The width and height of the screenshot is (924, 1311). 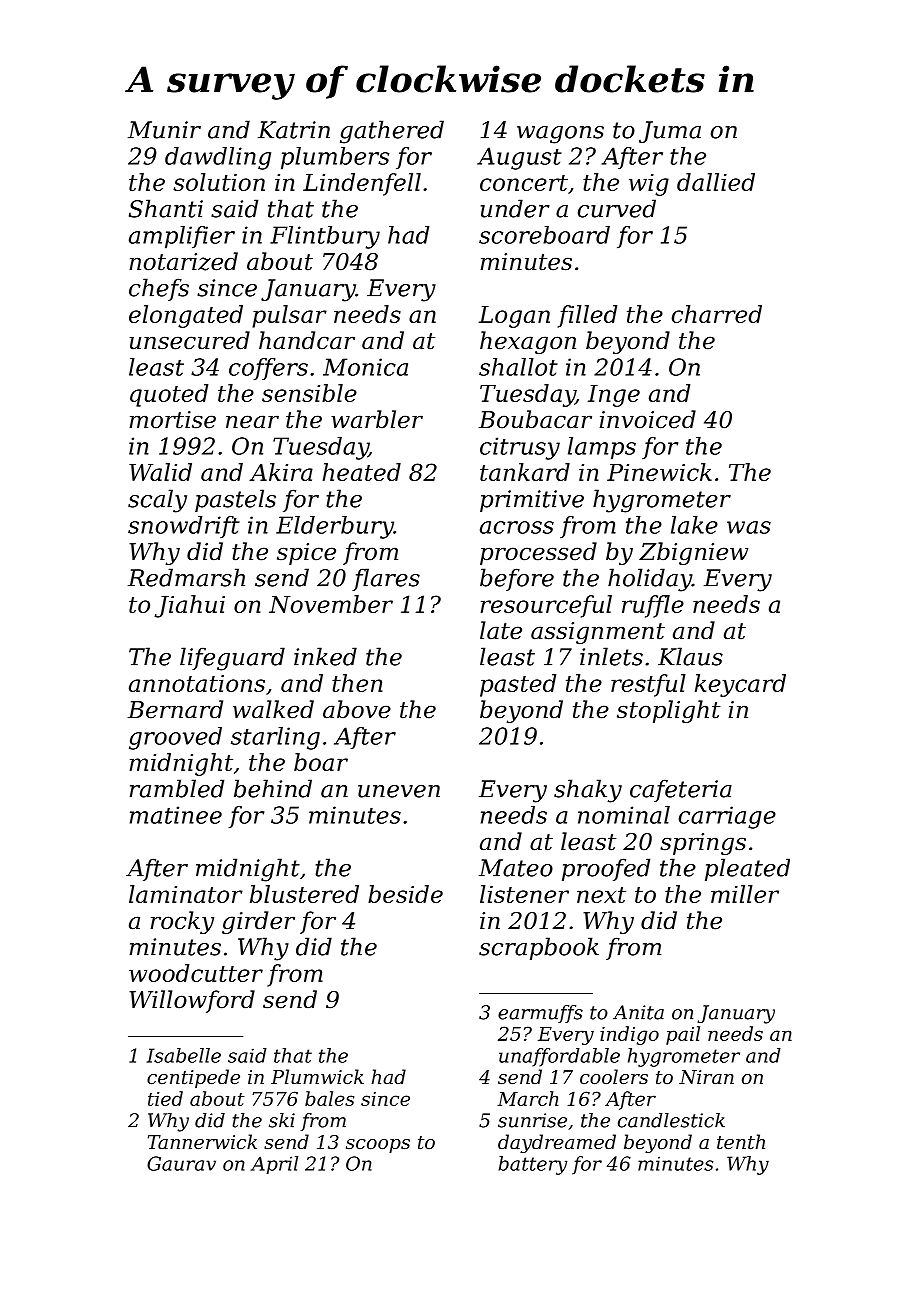 What do you see at coordinates (668, 711) in the screenshot?
I see `stoplight` at bounding box center [668, 711].
